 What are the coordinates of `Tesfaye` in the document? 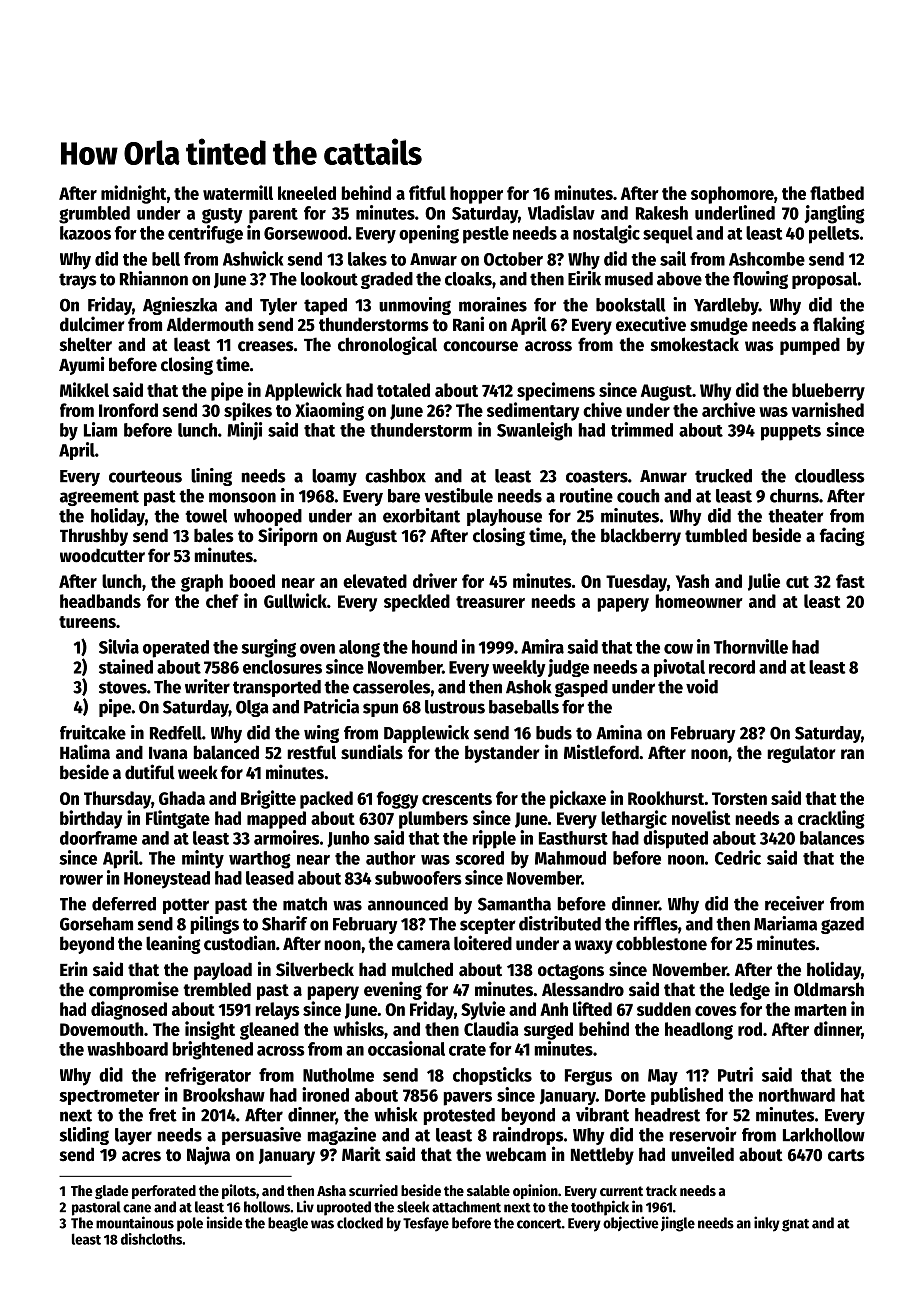 It's located at (426, 1224).
